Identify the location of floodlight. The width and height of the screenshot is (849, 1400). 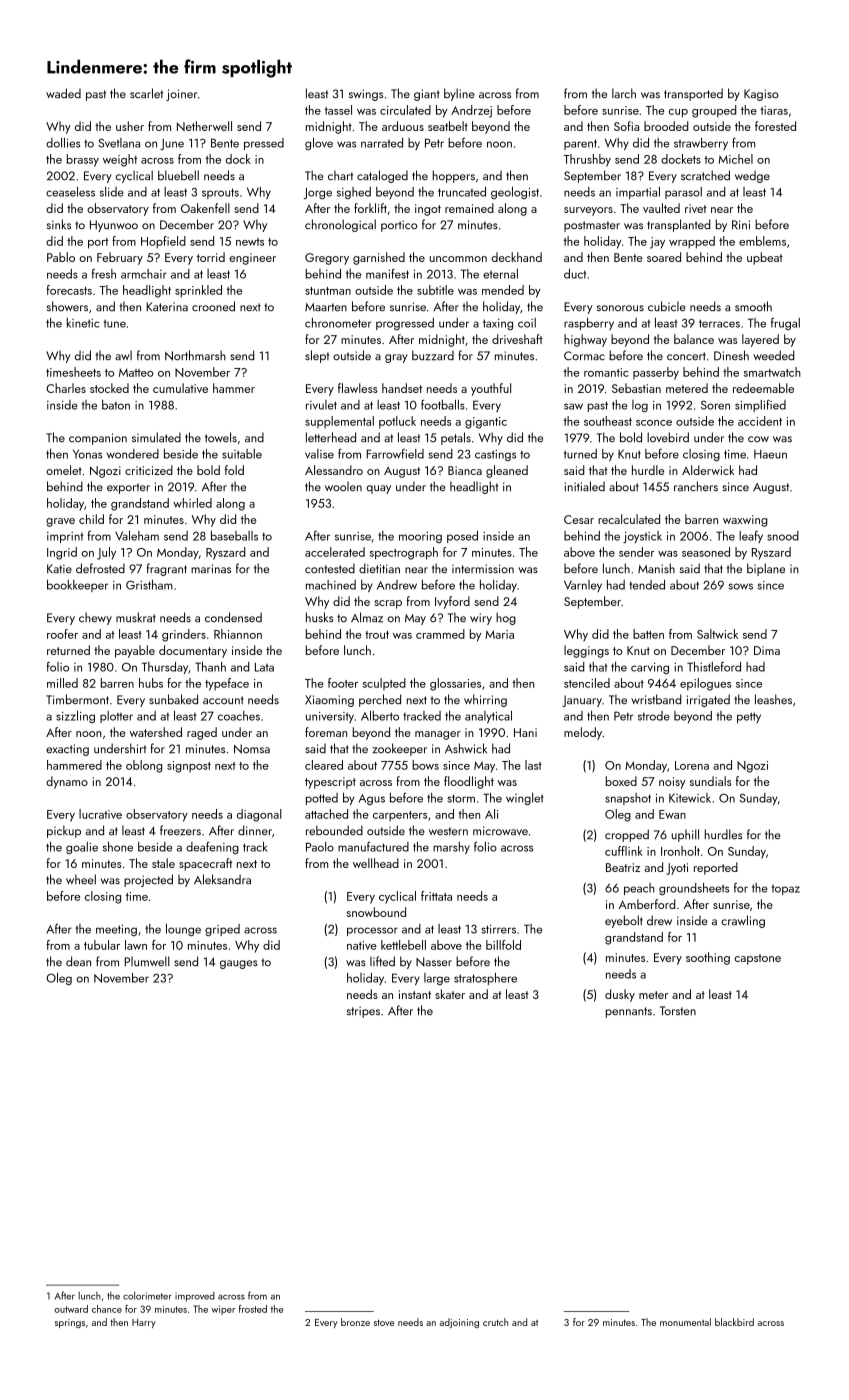
(469, 782).
